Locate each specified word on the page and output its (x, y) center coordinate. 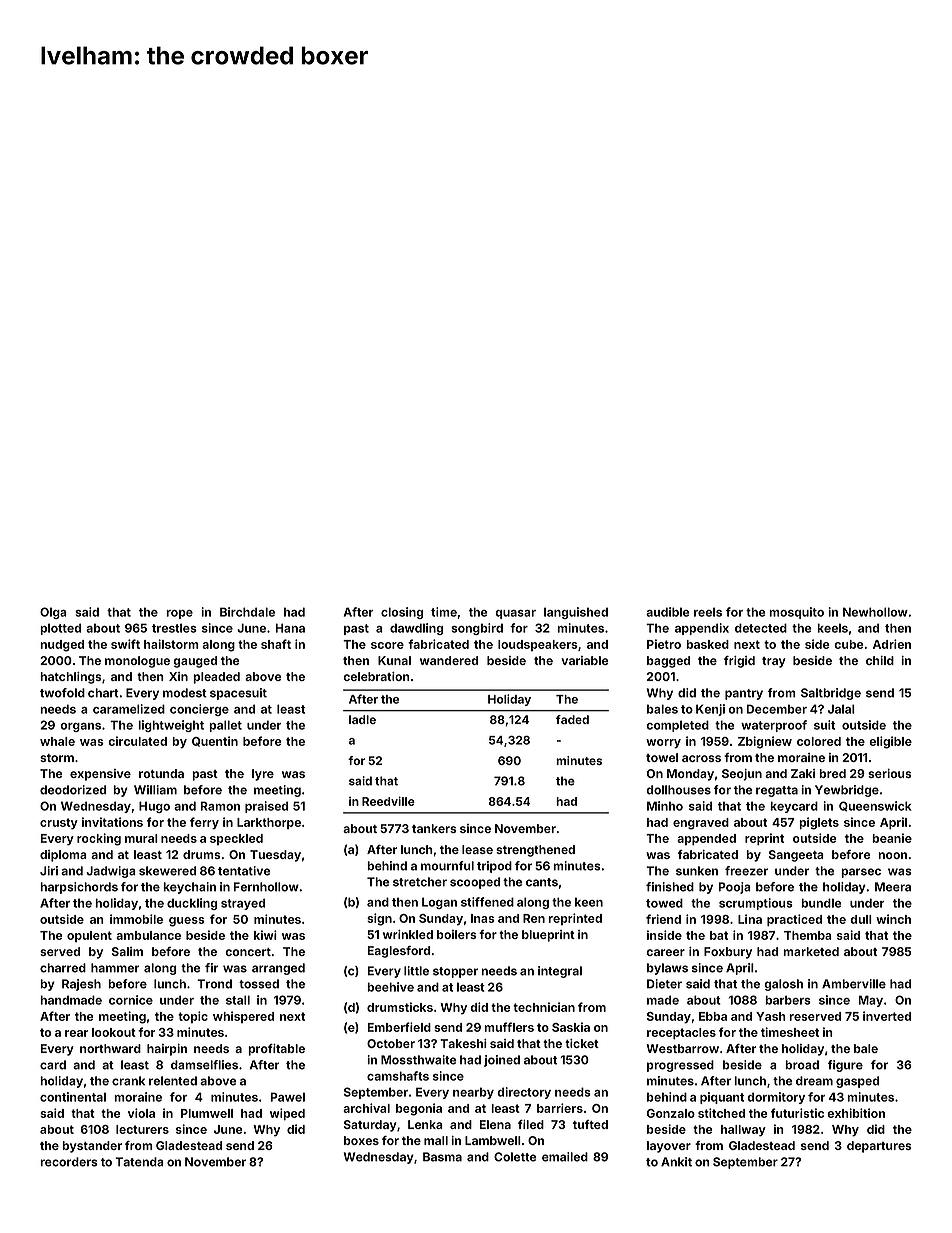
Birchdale (247, 612)
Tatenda (139, 1162)
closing (402, 613)
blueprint (548, 936)
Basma (442, 1157)
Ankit (676, 1162)
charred (63, 968)
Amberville (854, 984)
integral (560, 972)
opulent (89, 936)
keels (832, 628)
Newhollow (875, 612)
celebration (376, 676)
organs (80, 727)
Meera (893, 887)
